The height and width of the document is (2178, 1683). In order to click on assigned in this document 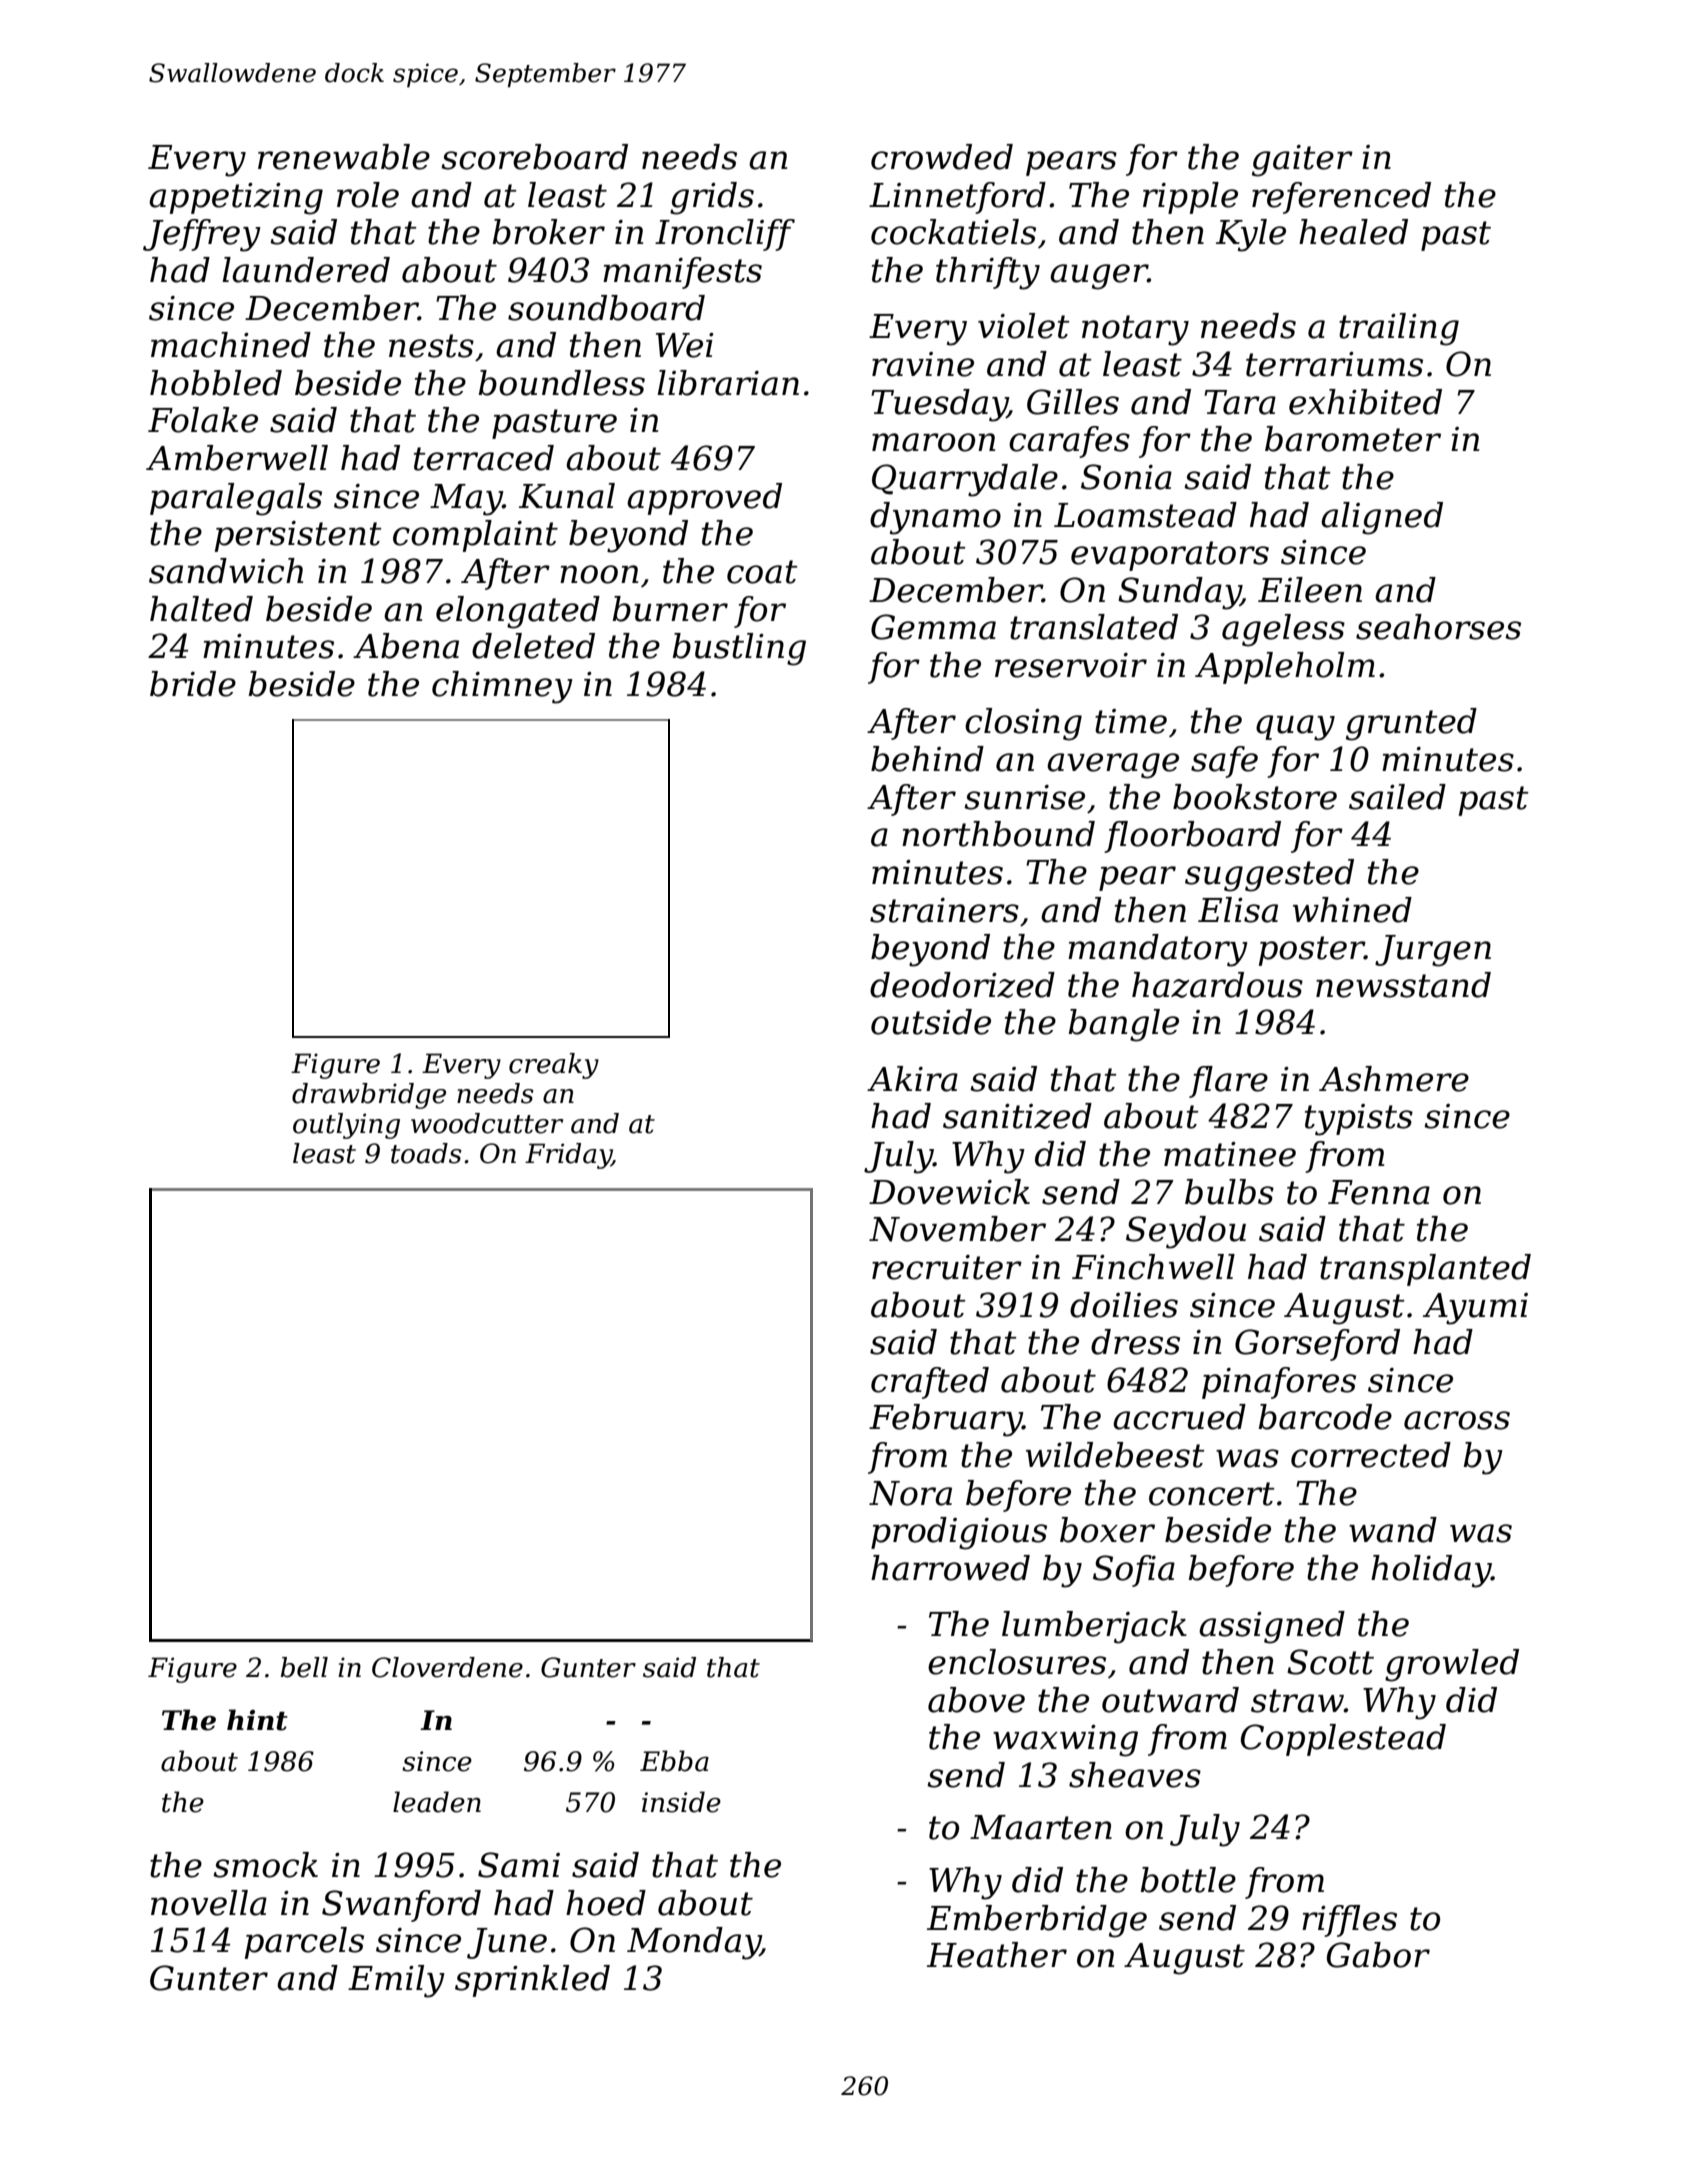, I will do `click(1272, 1627)`.
